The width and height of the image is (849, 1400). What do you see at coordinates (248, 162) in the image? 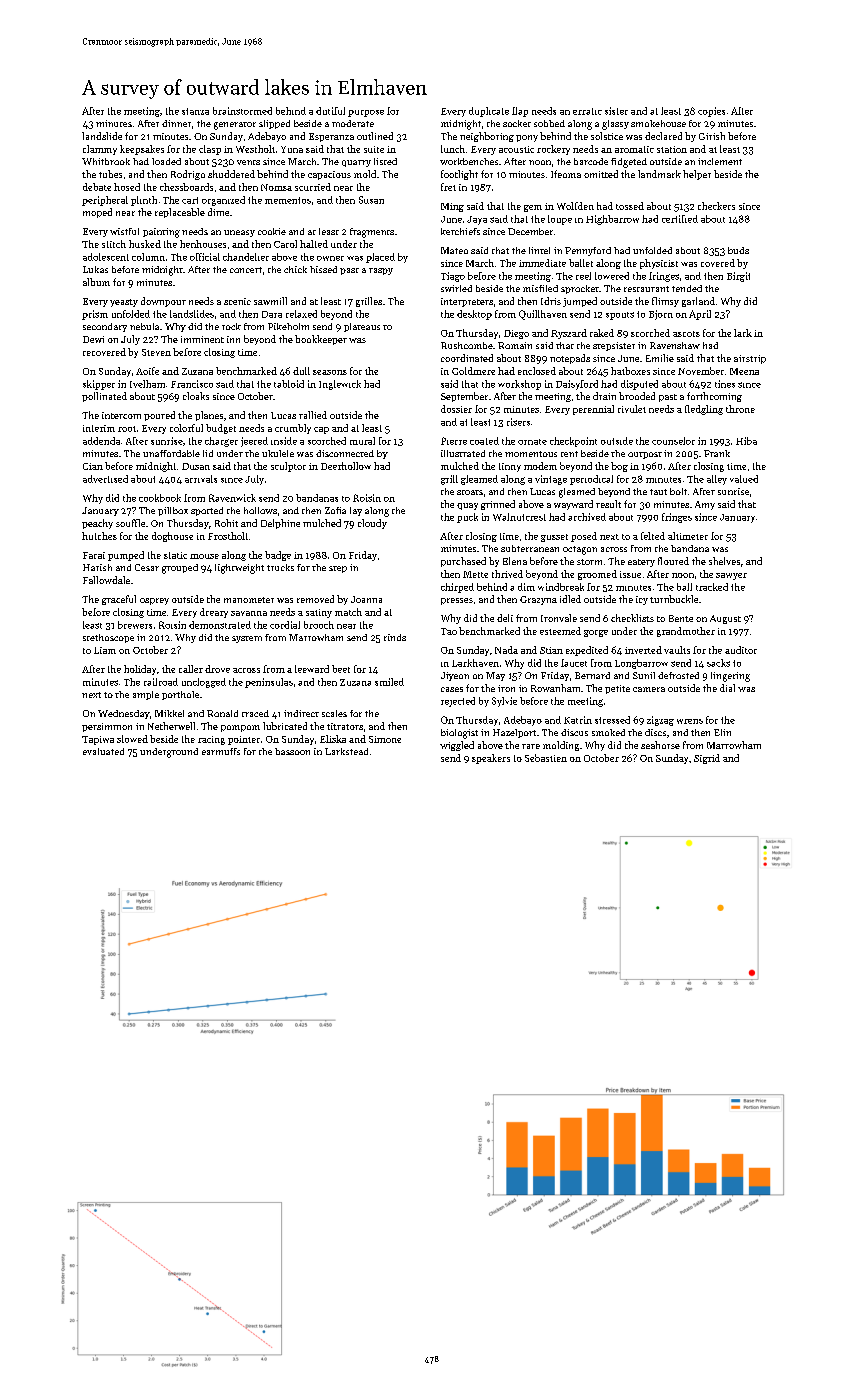
I see `vents` at bounding box center [248, 162].
